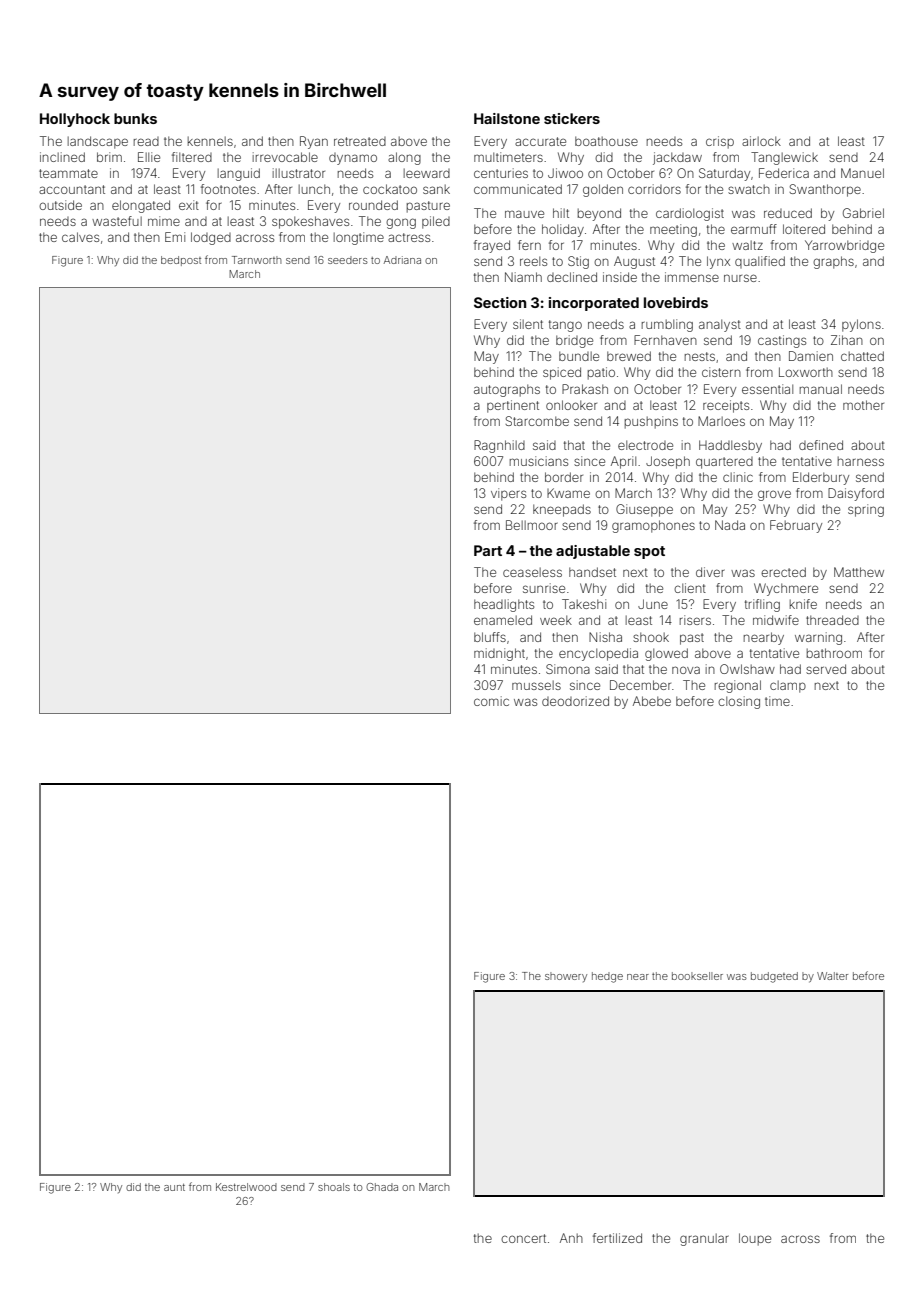  Describe the element at coordinates (572, 118) in the page. I see `stickers` at that location.
